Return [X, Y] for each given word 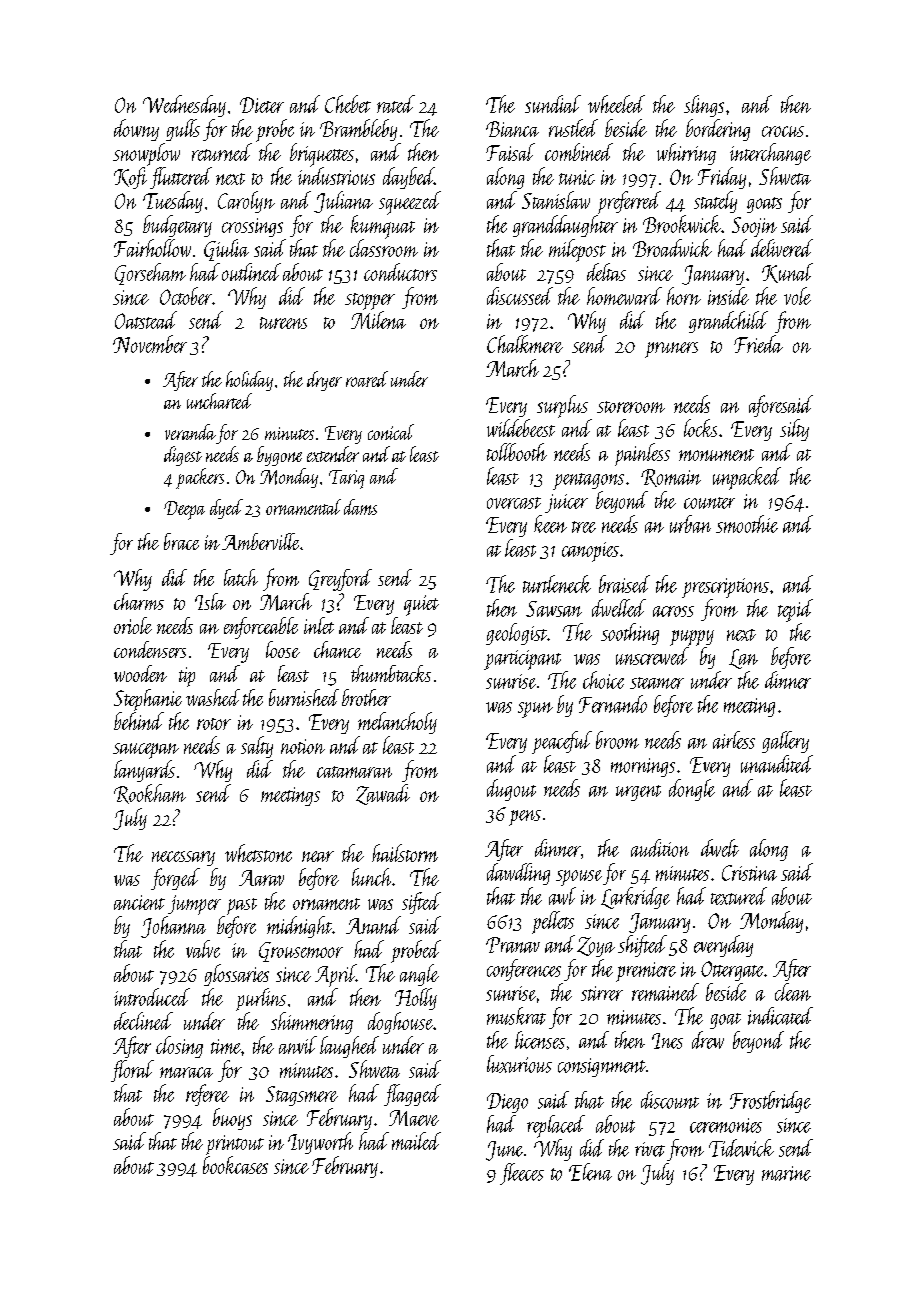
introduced [152, 997]
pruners [671, 350]
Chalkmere [525, 344]
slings [704, 106]
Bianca [512, 129]
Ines [667, 1041]
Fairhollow [152, 248]
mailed [416, 1141]
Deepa [184, 510]
